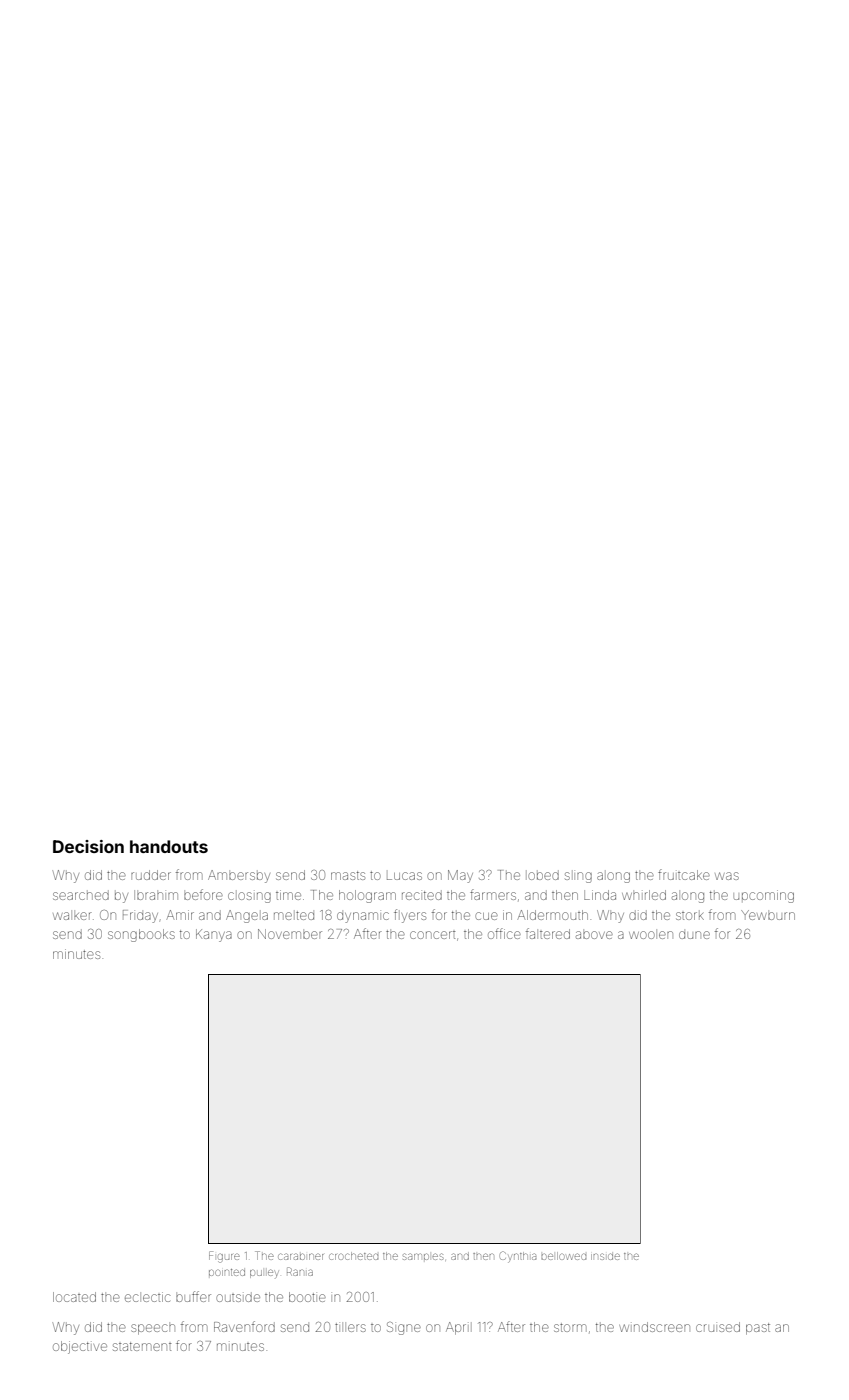 This image has height=1400, width=849. What do you see at coordinates (684, 874) in the image?
I see `fruitcake` at bounding box center [684, 874].
